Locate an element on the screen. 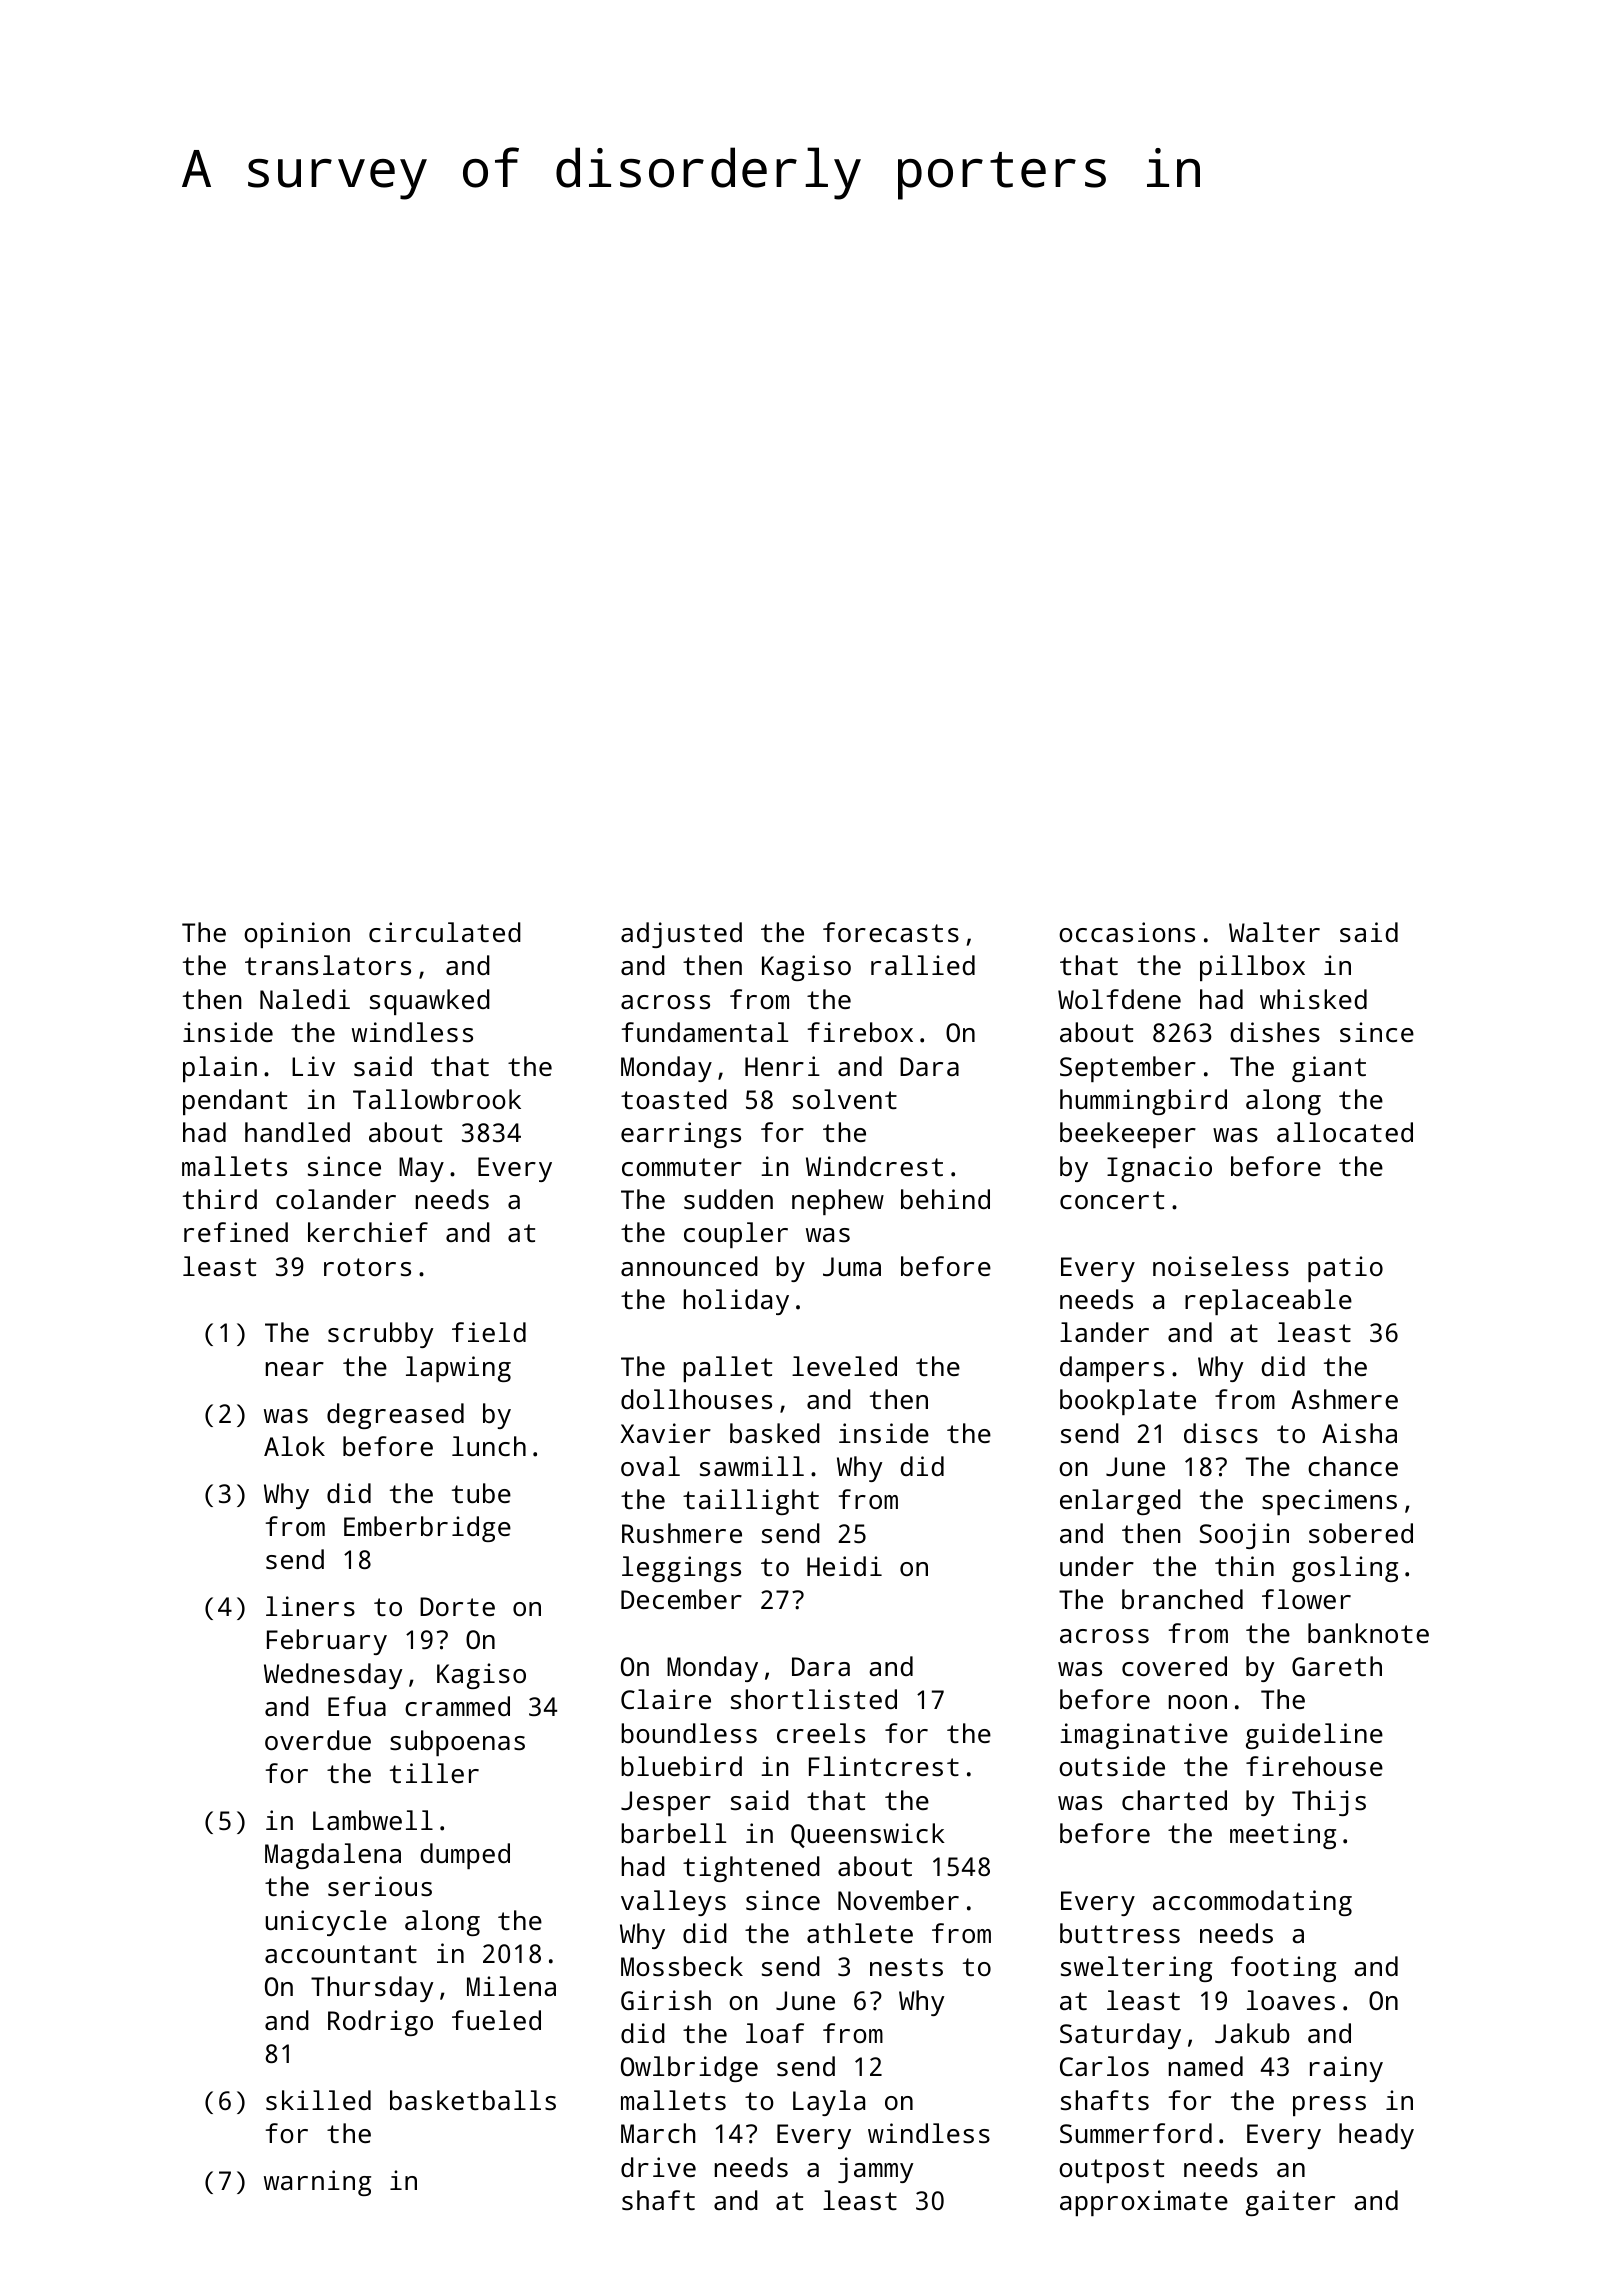 The width and height of the screenshot is (1620, 2292). tightened is located at coordinates (751, 1869).
